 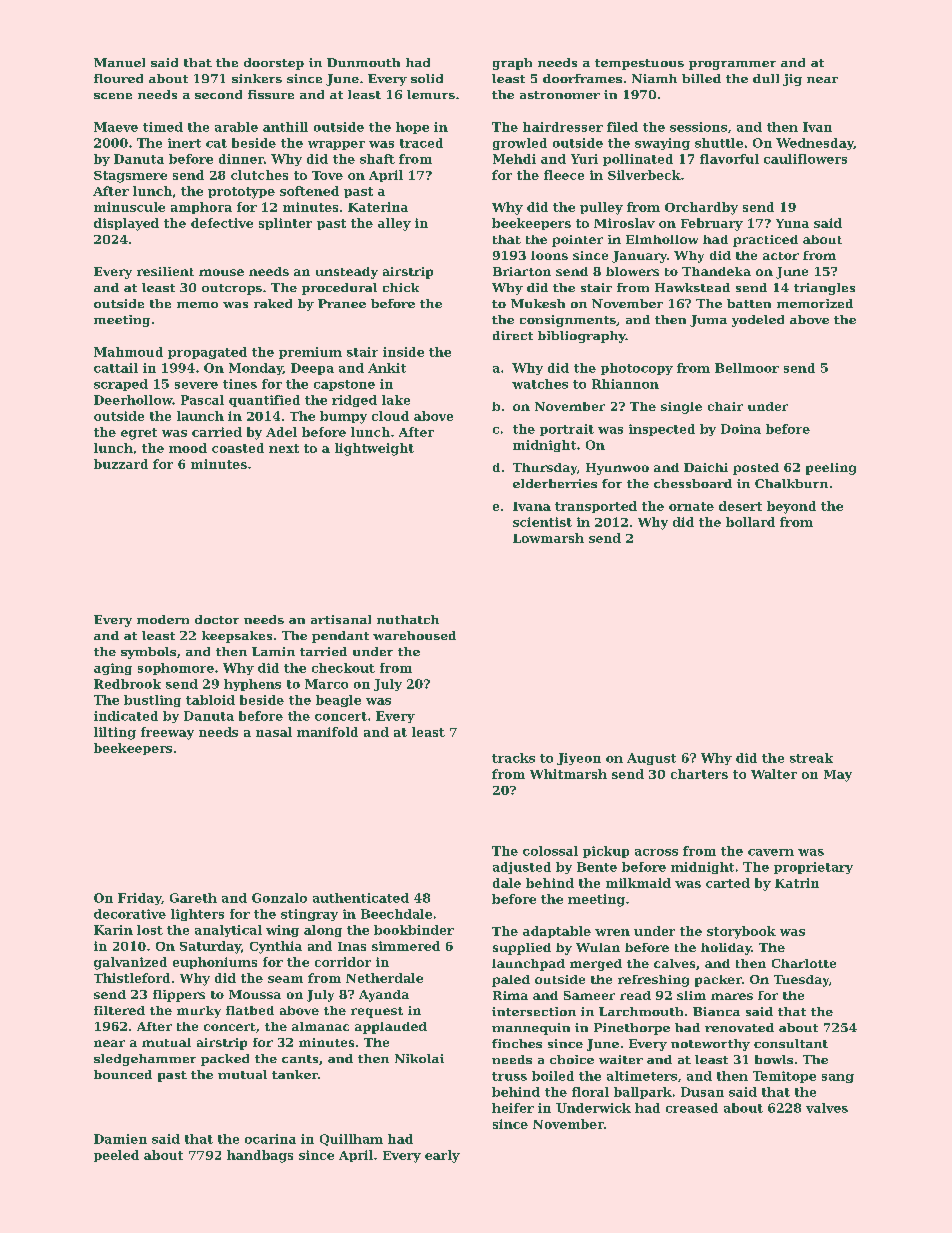 I want to click on Manuel, so click(x=119, y=62).
